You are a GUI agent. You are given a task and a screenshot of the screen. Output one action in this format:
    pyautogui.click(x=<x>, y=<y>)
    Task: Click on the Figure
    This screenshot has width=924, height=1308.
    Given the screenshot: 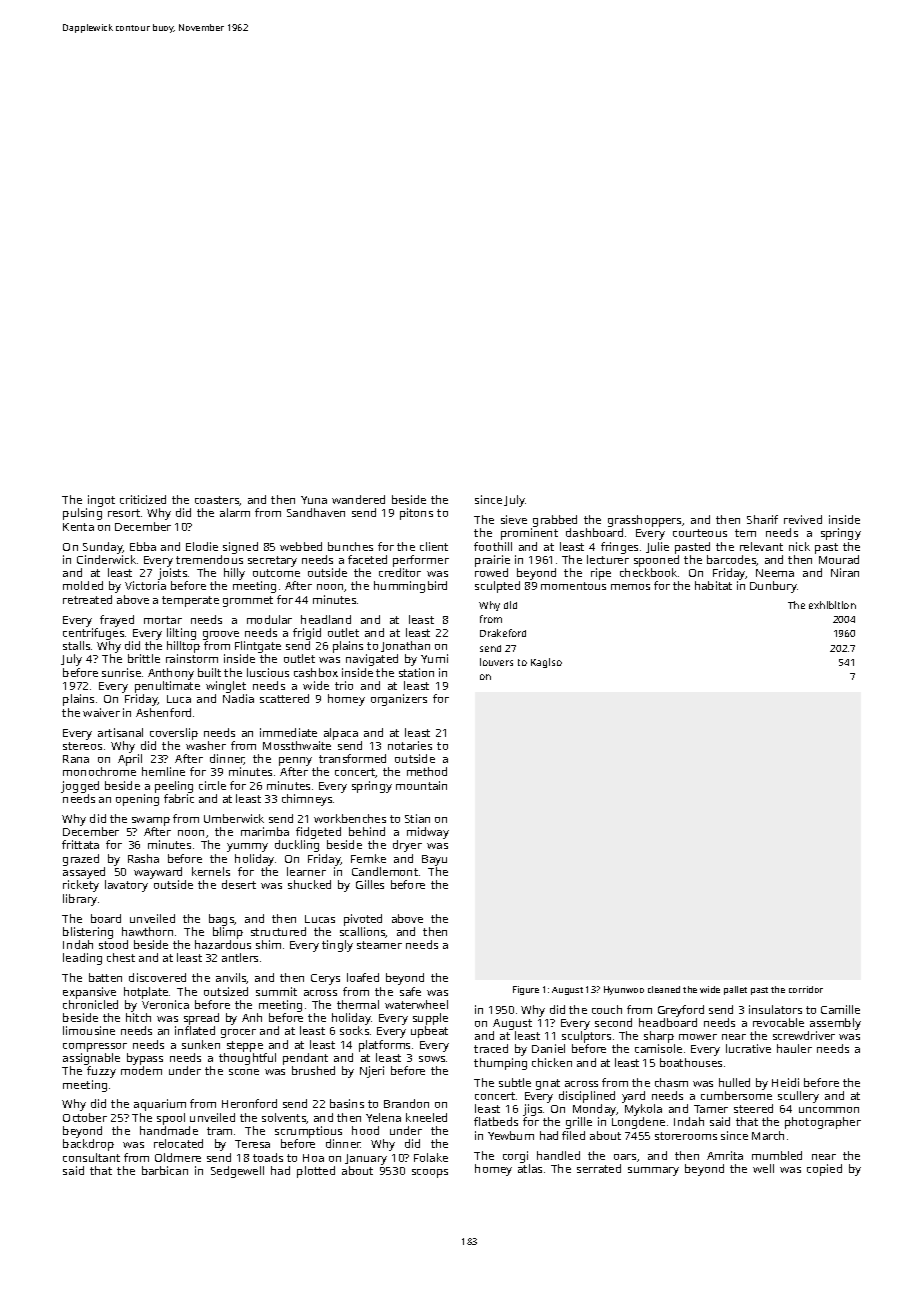 What is the action you would take?
    pyautogui.click(x=526, y=990)
